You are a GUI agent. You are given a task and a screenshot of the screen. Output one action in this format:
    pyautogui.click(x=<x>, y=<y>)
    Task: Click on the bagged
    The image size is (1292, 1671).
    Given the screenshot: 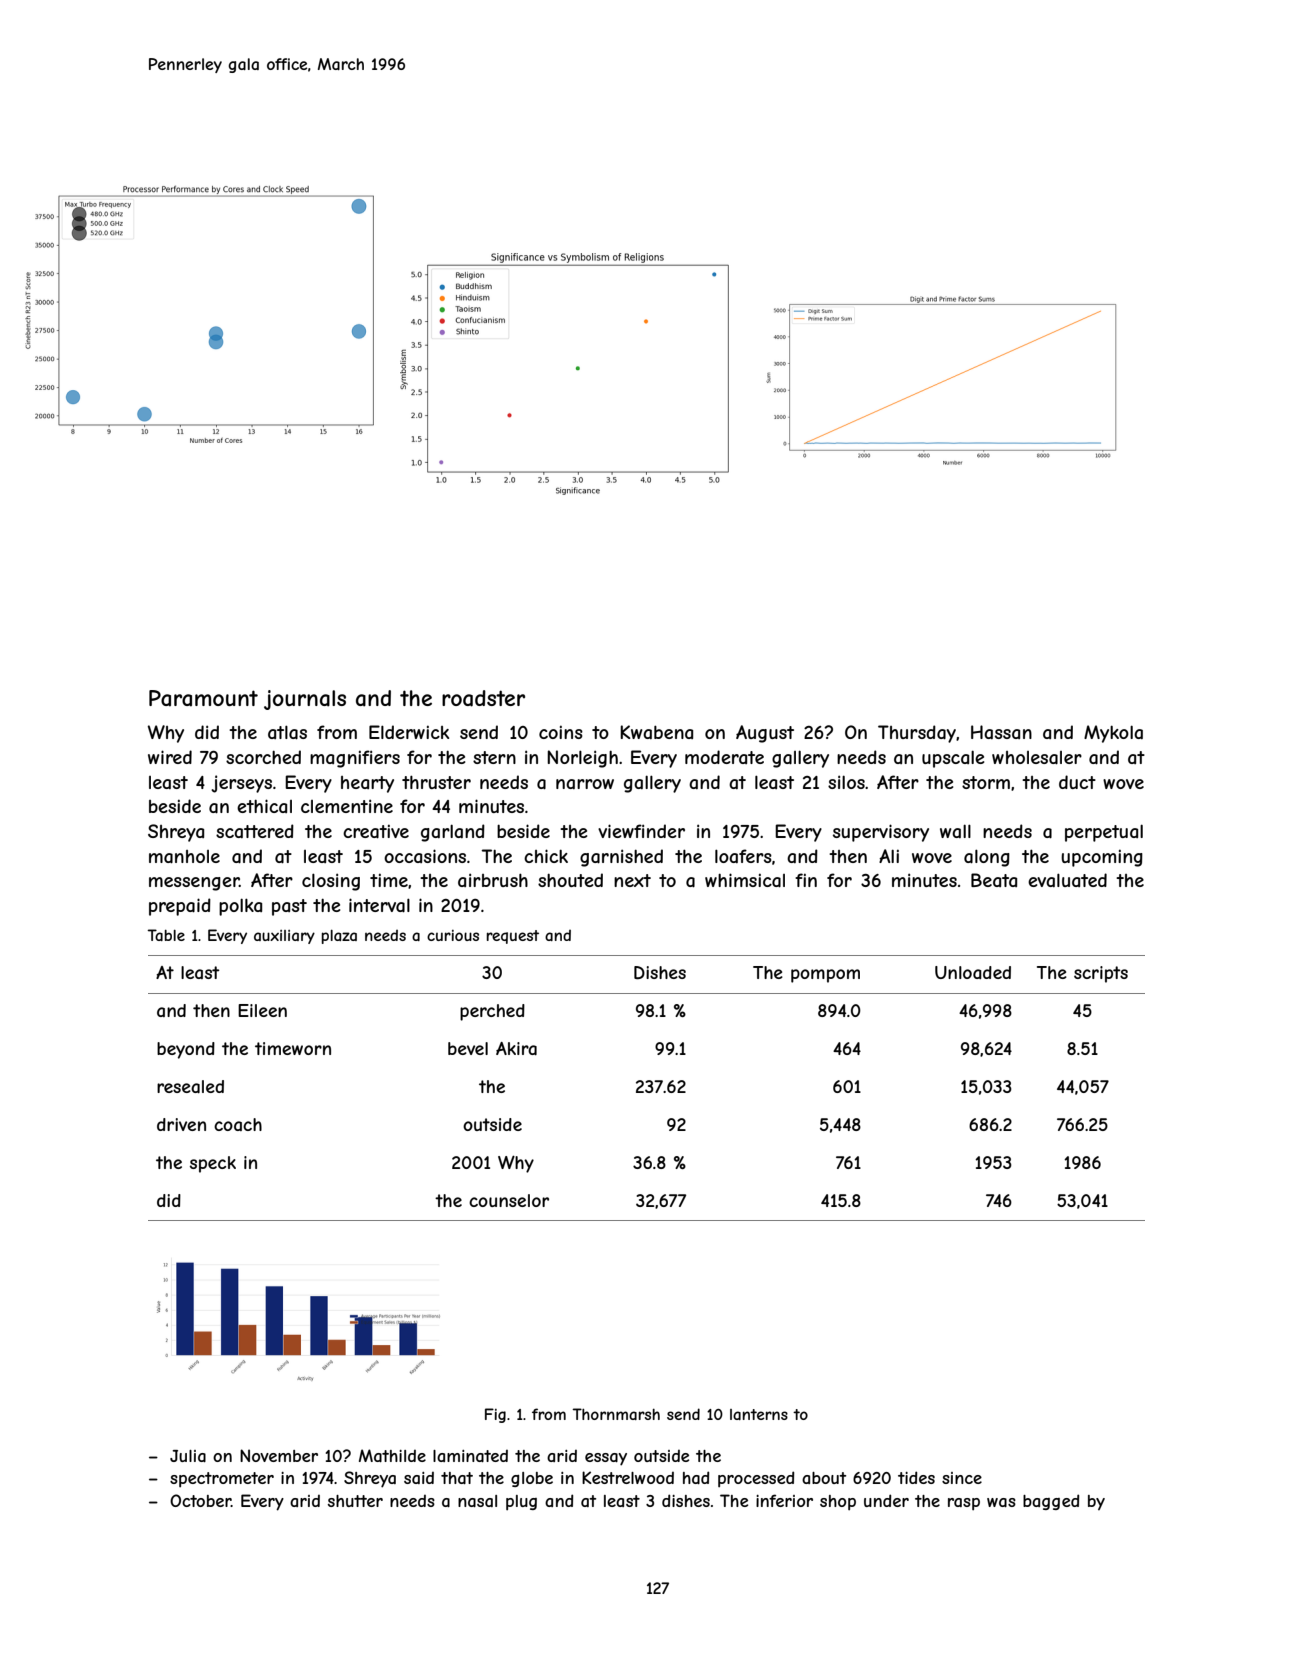 What is the action you would take?
    pyautogui.click(x=1051, y=1502)
